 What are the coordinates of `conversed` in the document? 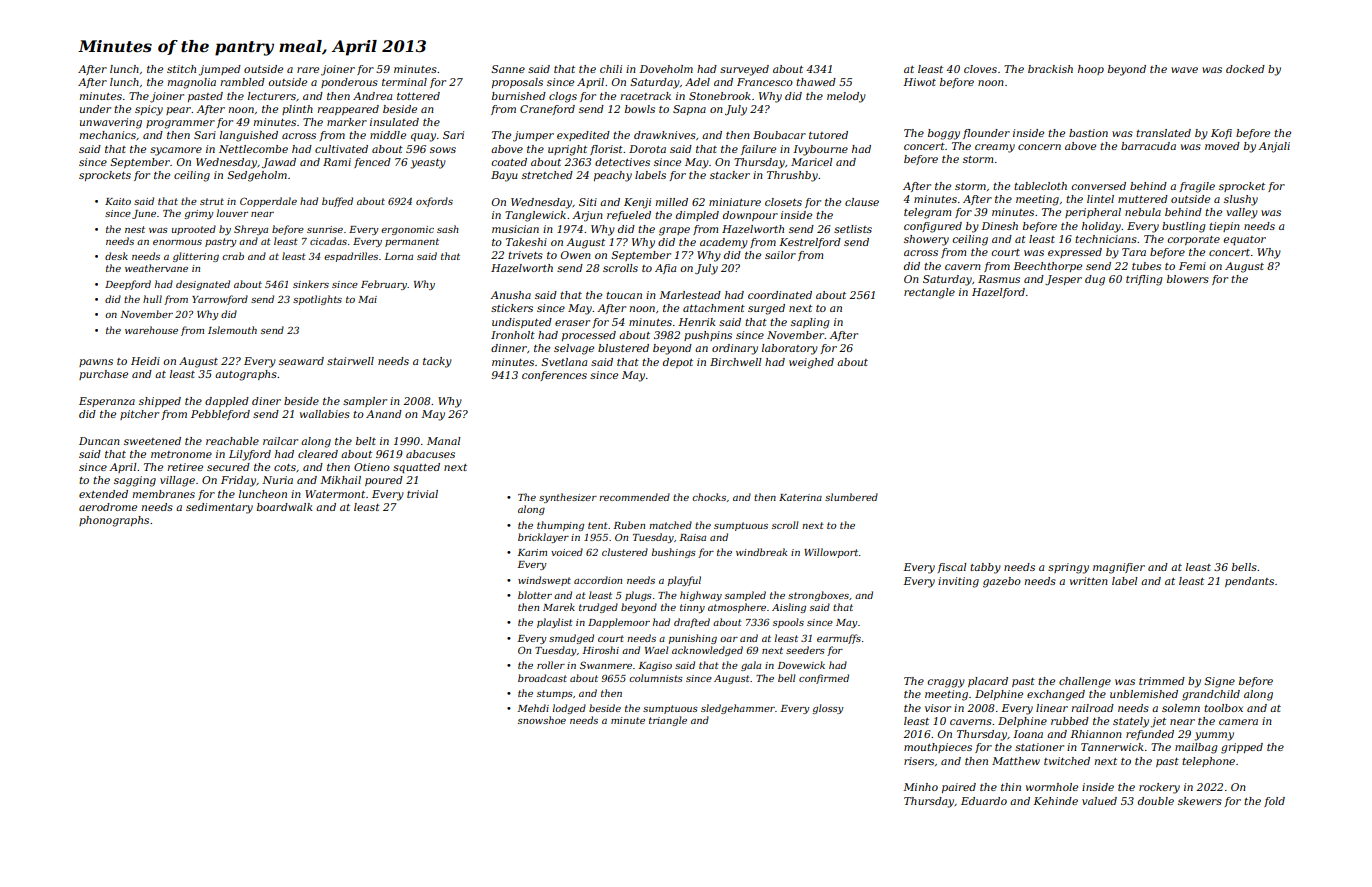 It's located at (1099, 186).
